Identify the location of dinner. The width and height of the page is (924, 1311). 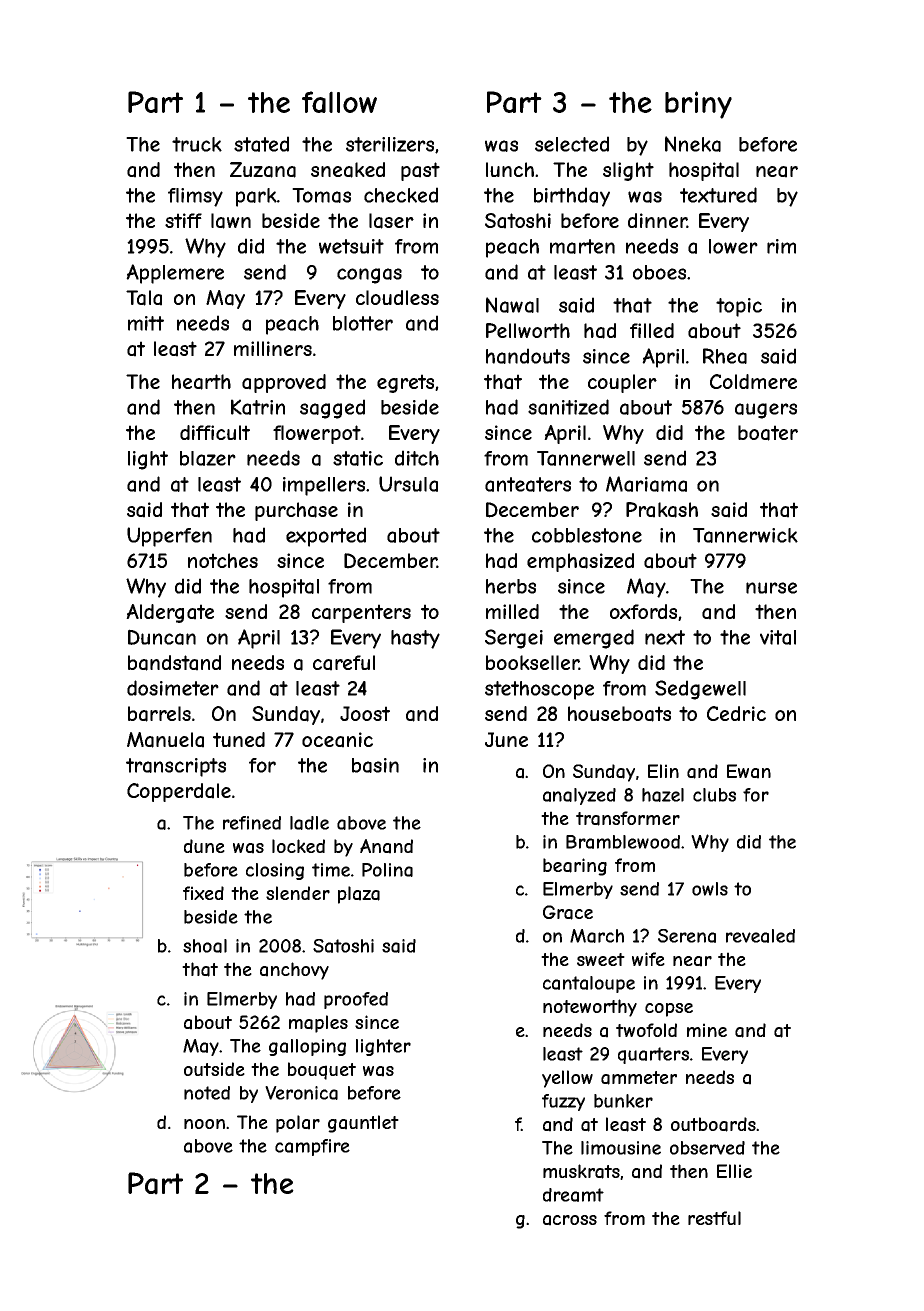
(657, 220).
